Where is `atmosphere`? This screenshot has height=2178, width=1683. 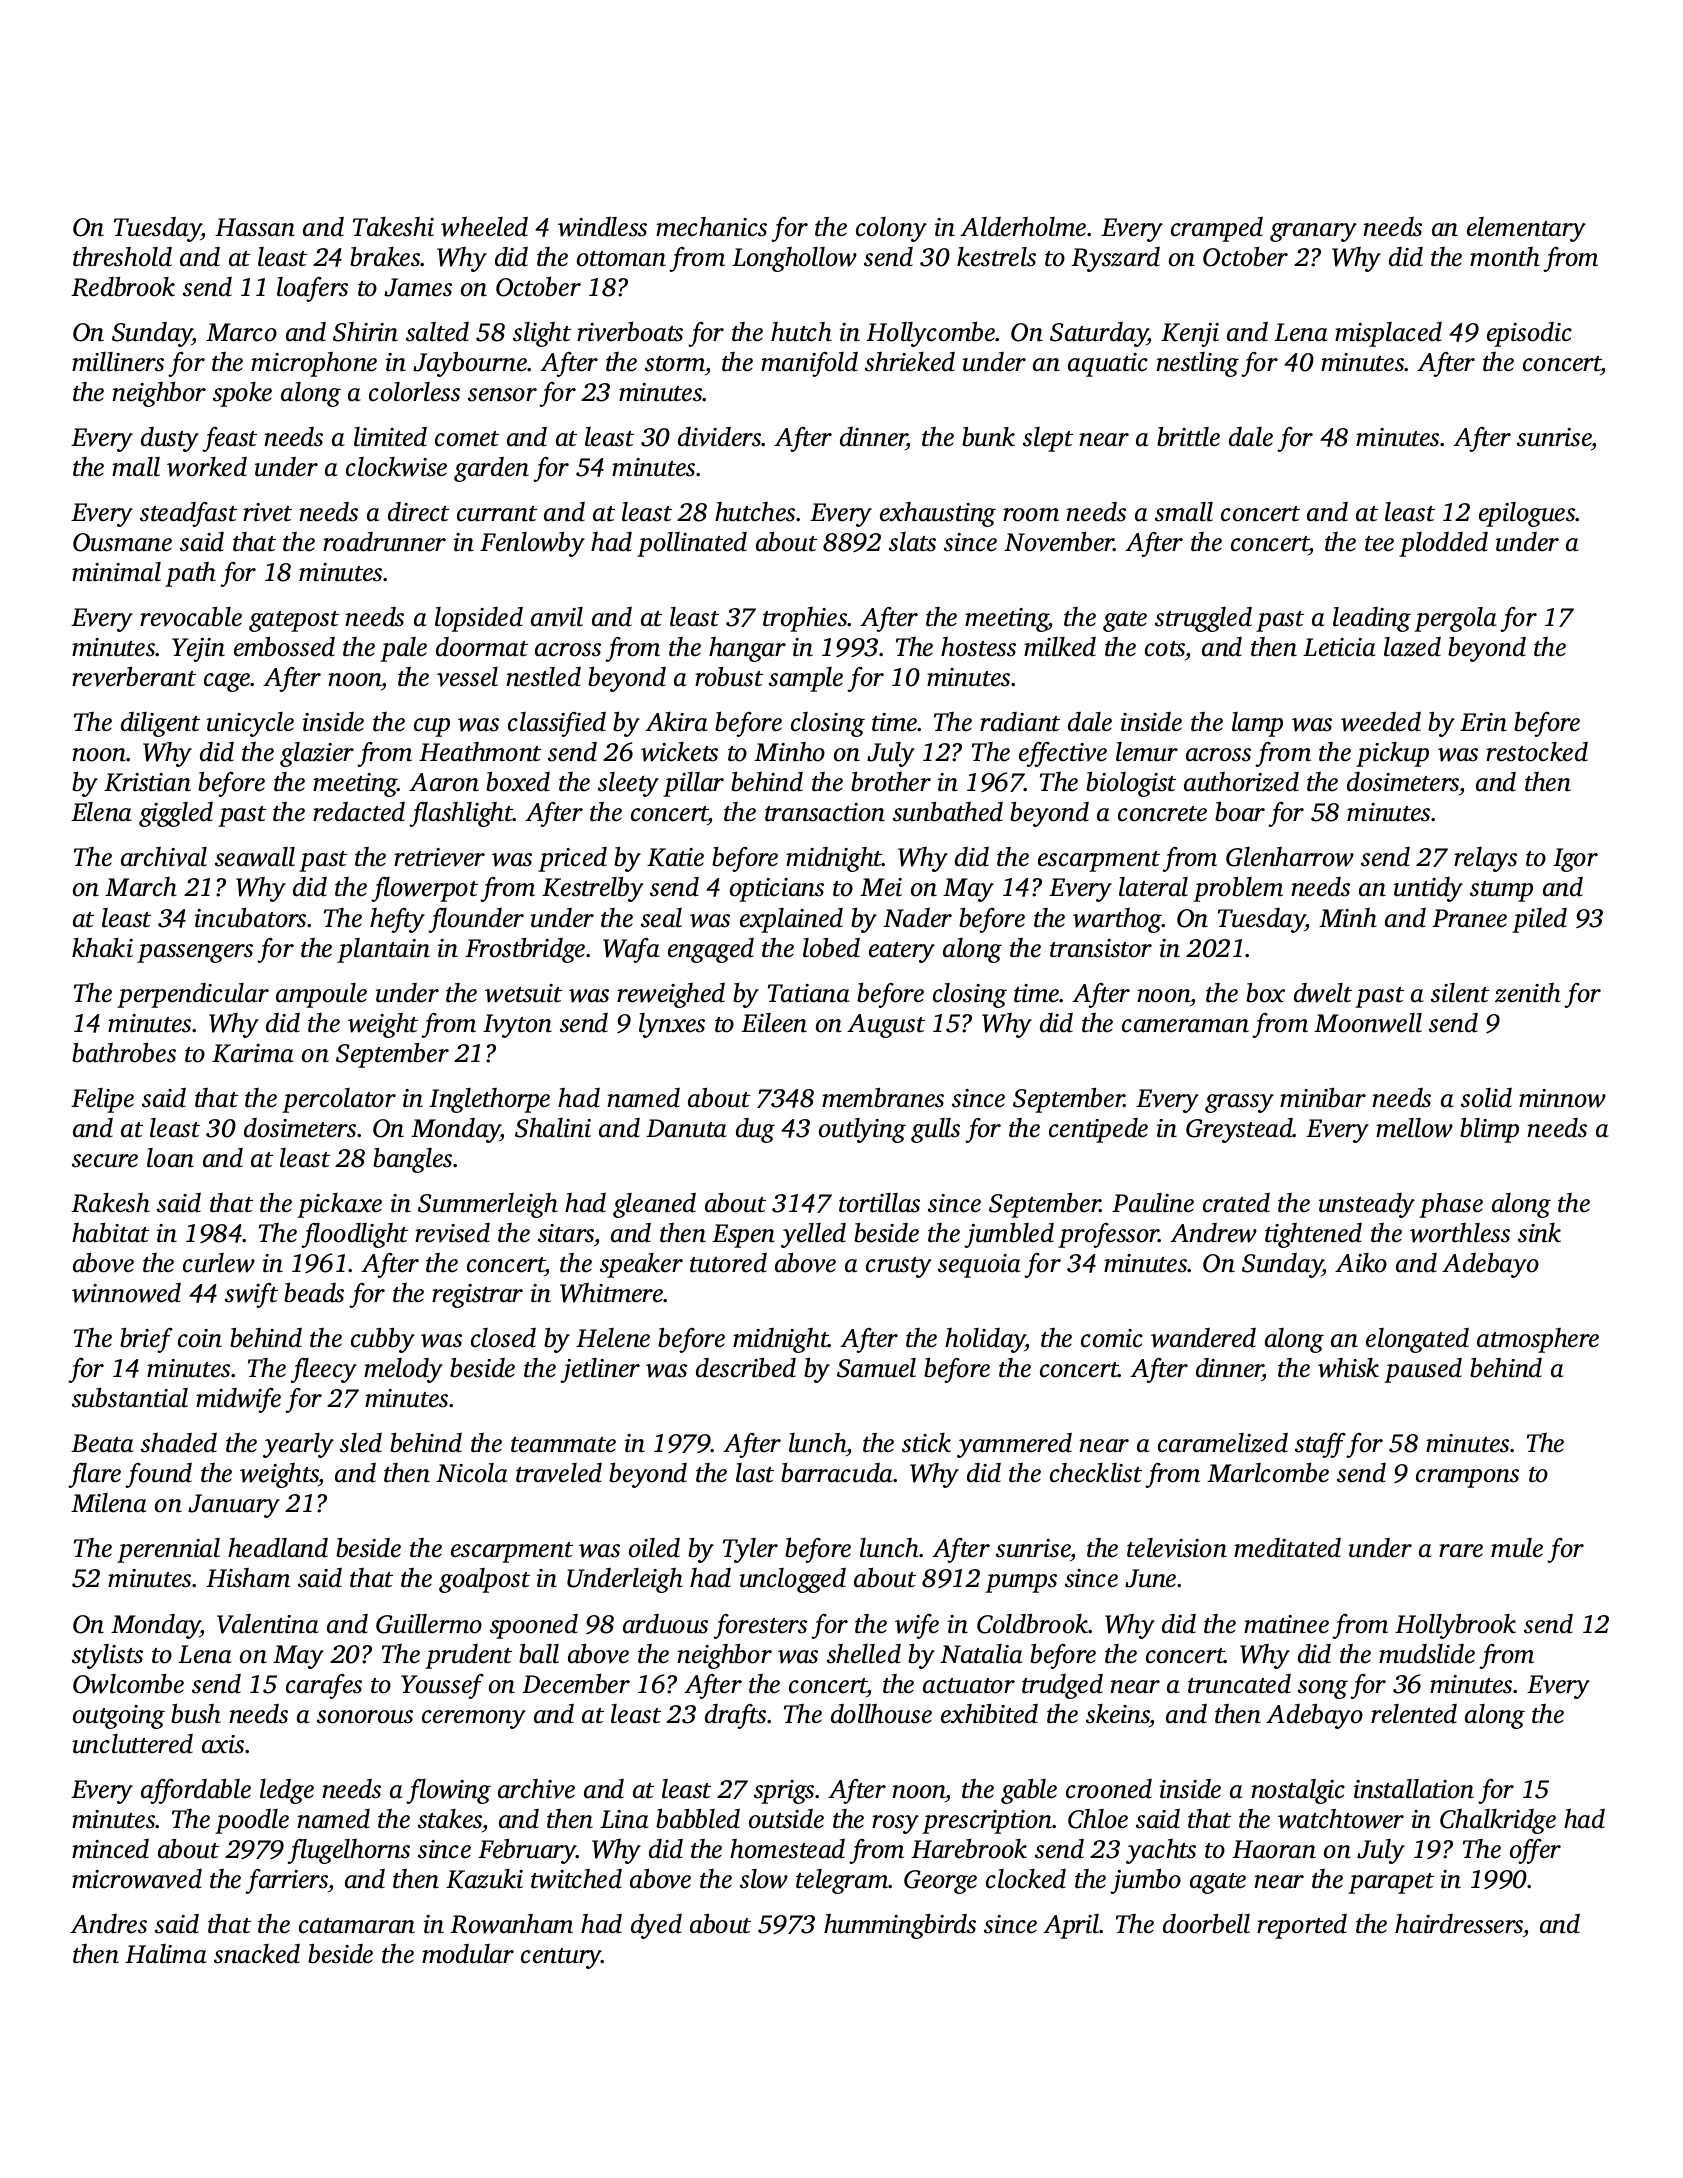 atmosphere is located at coordinates (1538, 1340).
